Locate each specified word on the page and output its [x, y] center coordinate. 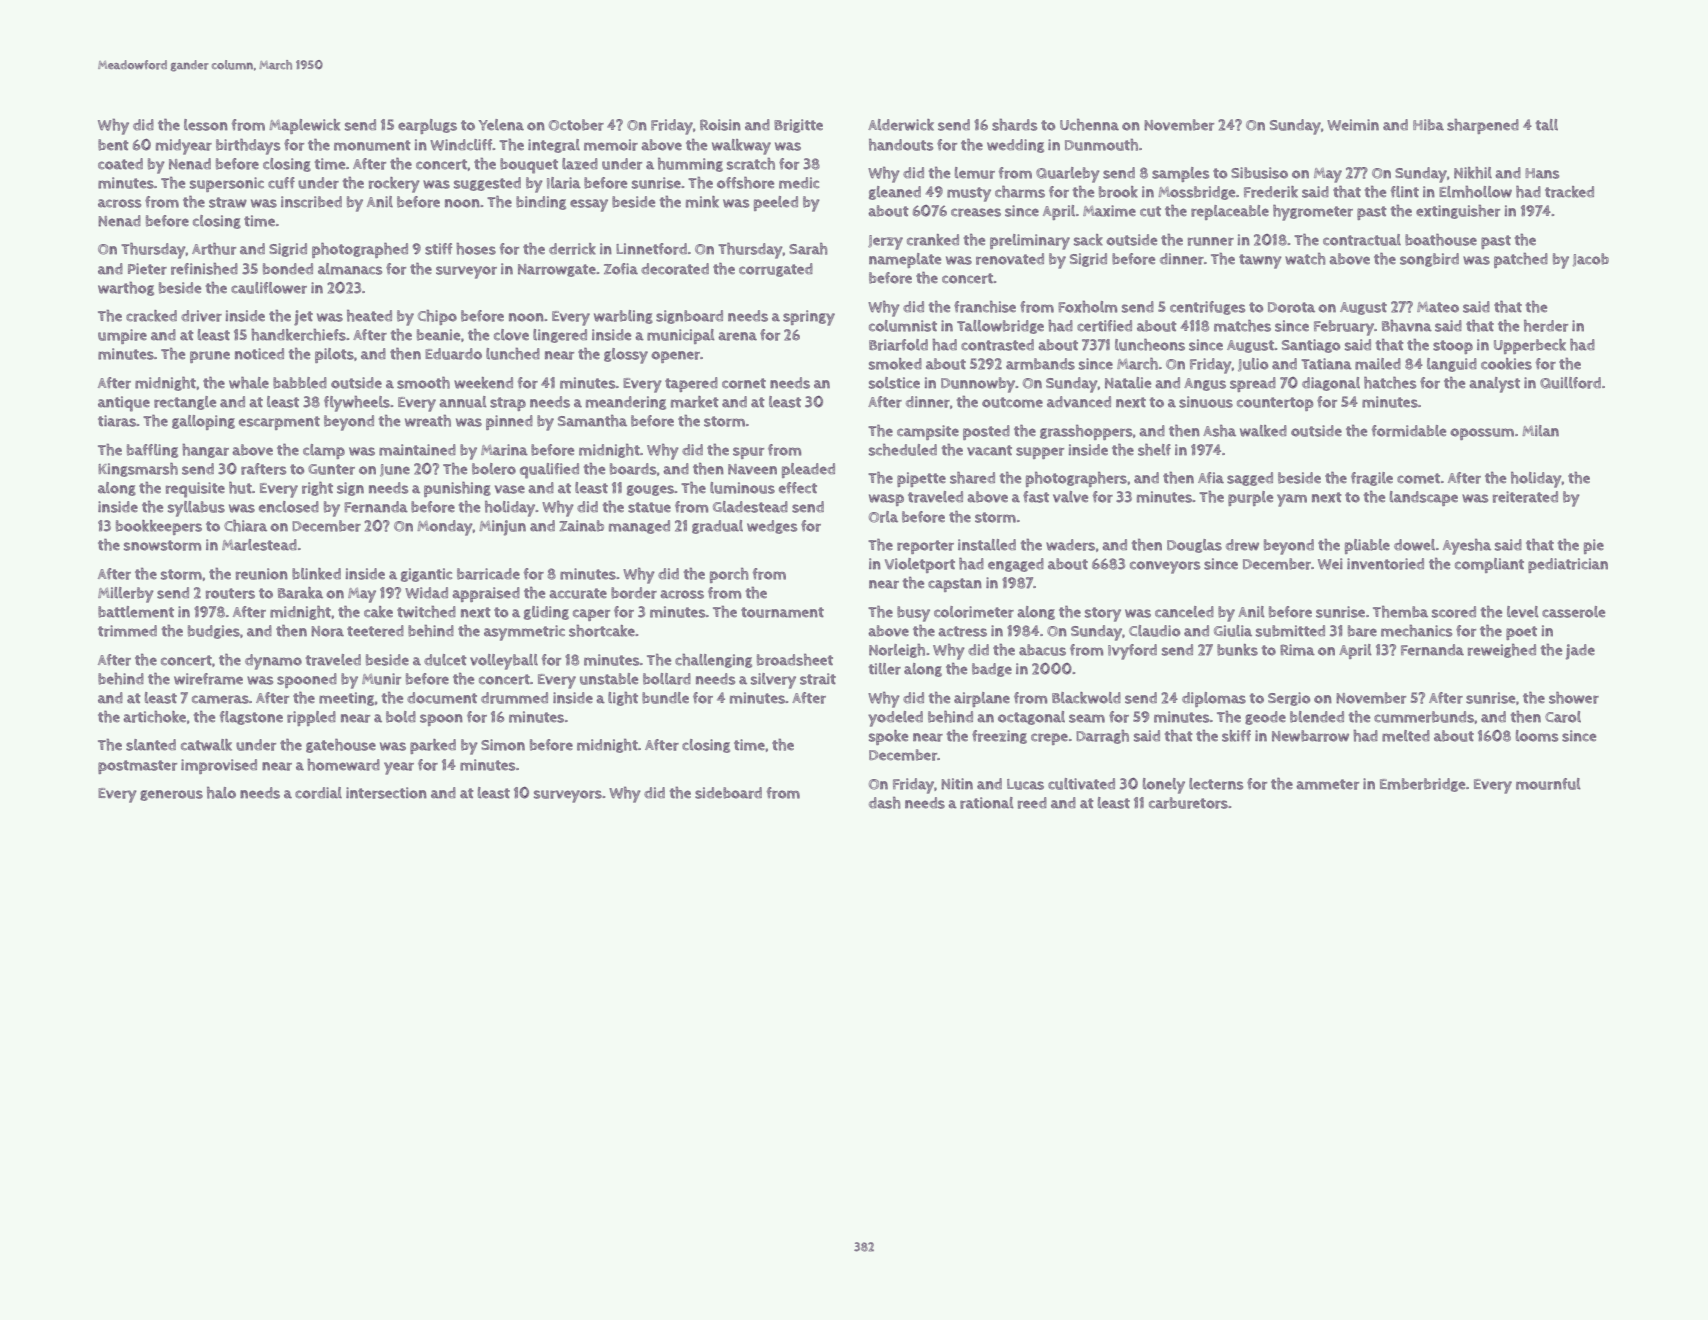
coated [120, 164]
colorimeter [974, 612]
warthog [126, 288]
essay [589, 205]
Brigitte [798, 126]
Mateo [1438, 307]
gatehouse [341, 745]
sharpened [1483, 126]
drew [1242, 545]
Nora [327, 631]
